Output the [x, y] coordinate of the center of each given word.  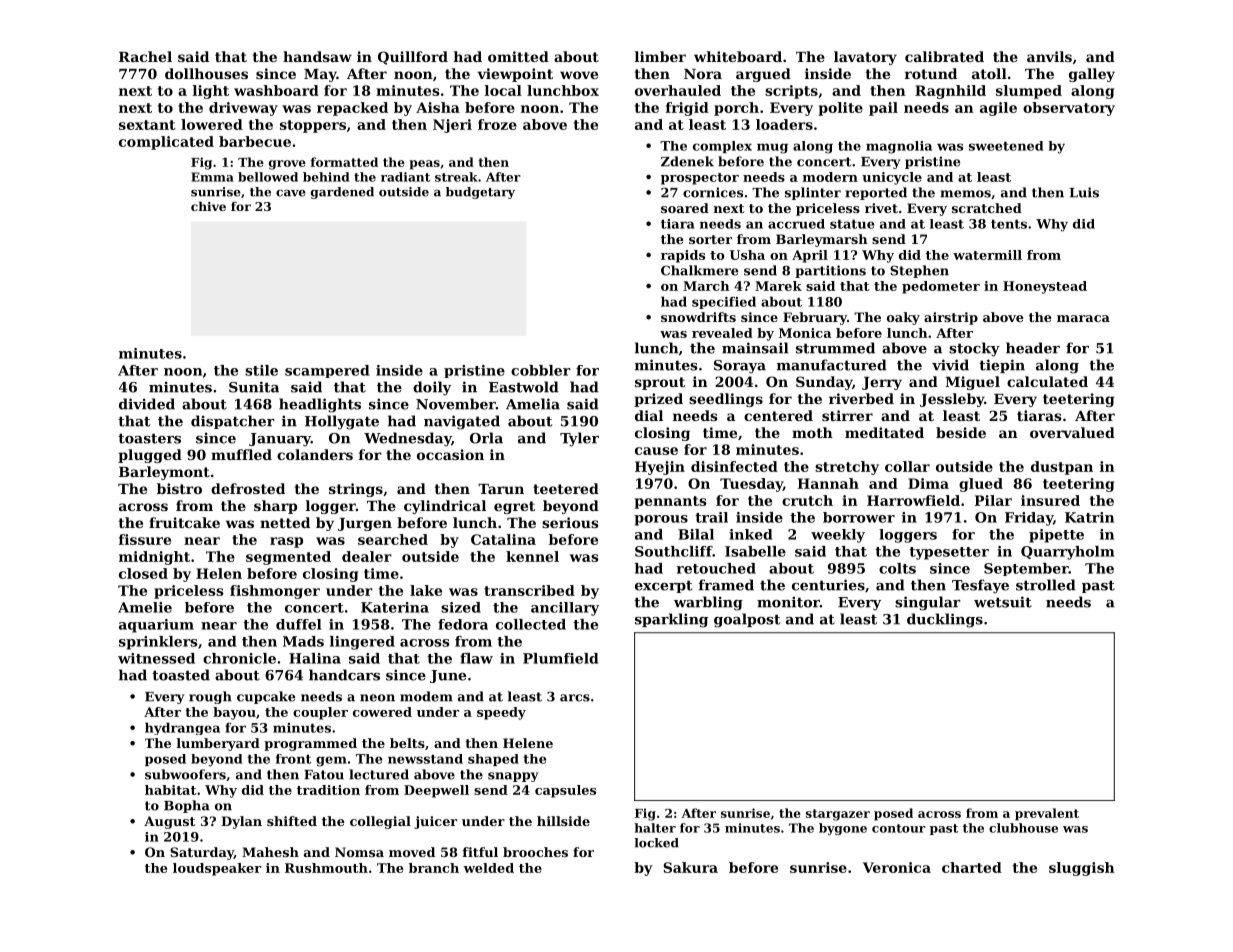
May [320, 75]
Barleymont [164, 473]
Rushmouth [326, 868]
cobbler [541, 370]
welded [488, 868]
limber [660, 56]
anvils [1049, 56]
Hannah [828, 483]
